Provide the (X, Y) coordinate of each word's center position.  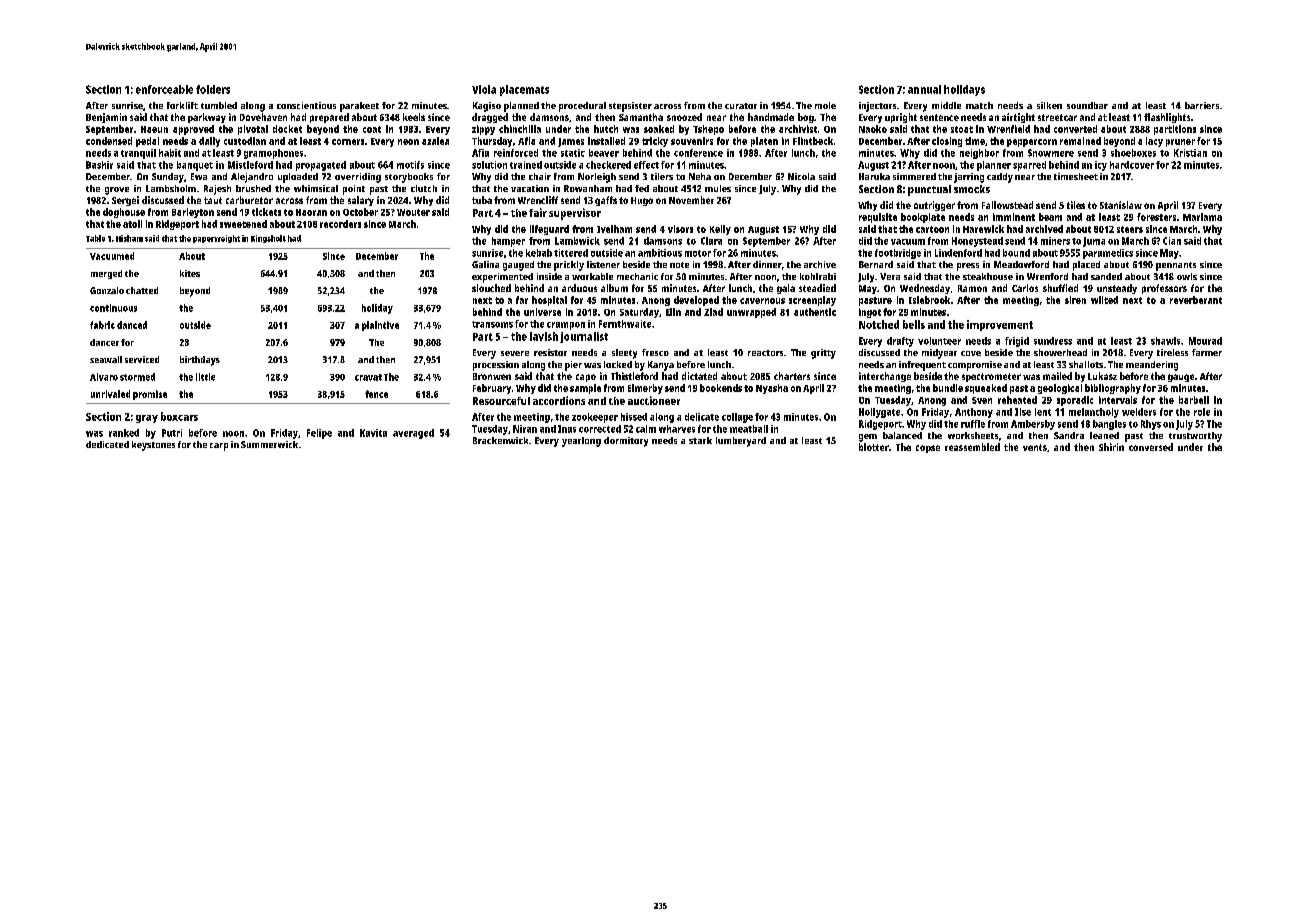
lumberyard (741, 442)
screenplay (812, 301)
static (573, 153)
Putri (172, 433)
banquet (195, 166)
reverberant (1196, 300)
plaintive (380, 326)
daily (209, 142)
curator (741, 106)
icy (1101, 166)
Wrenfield (1008, 129)
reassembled (972, 447)
